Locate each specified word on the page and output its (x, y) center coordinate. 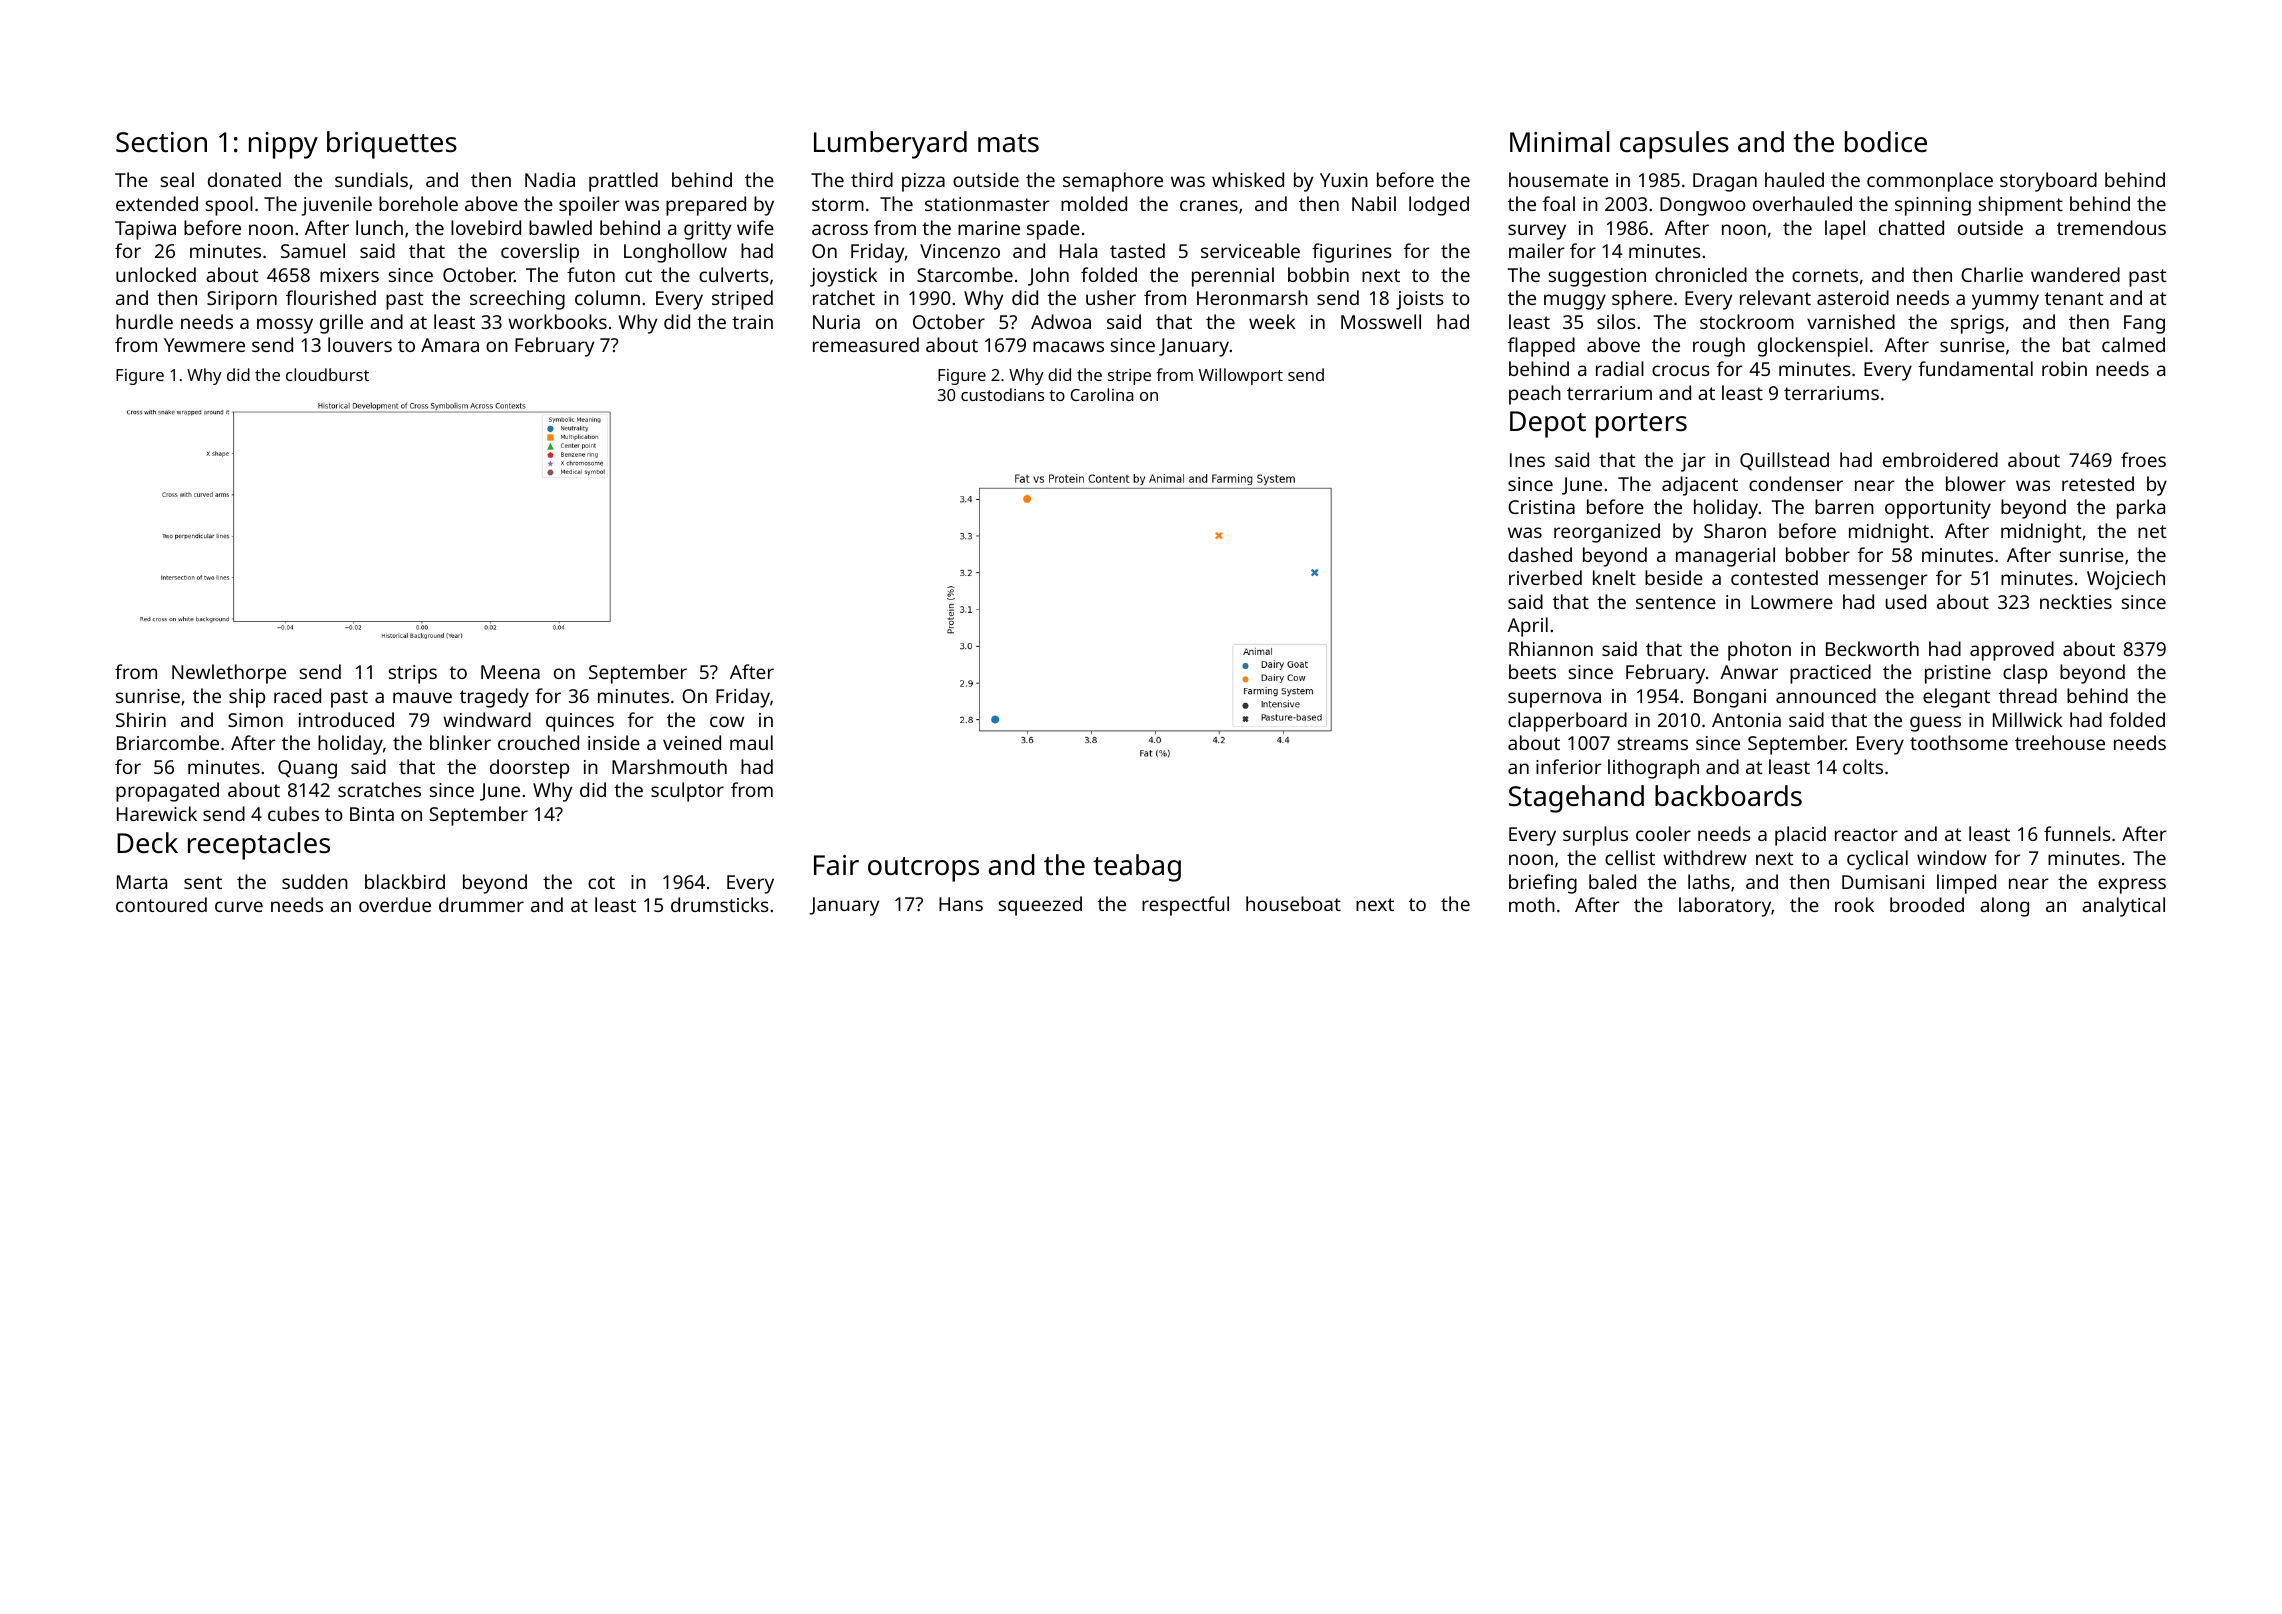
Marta (142, 882)
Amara (450, 345)
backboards (1728, 796)
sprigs (1977, 324)
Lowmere (1792, 602)
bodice (1886, 142)
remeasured (866, 344)
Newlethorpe (229, 674)
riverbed (1545, 577)
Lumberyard (890, 145)
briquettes (392, 145)
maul (751, 742)
